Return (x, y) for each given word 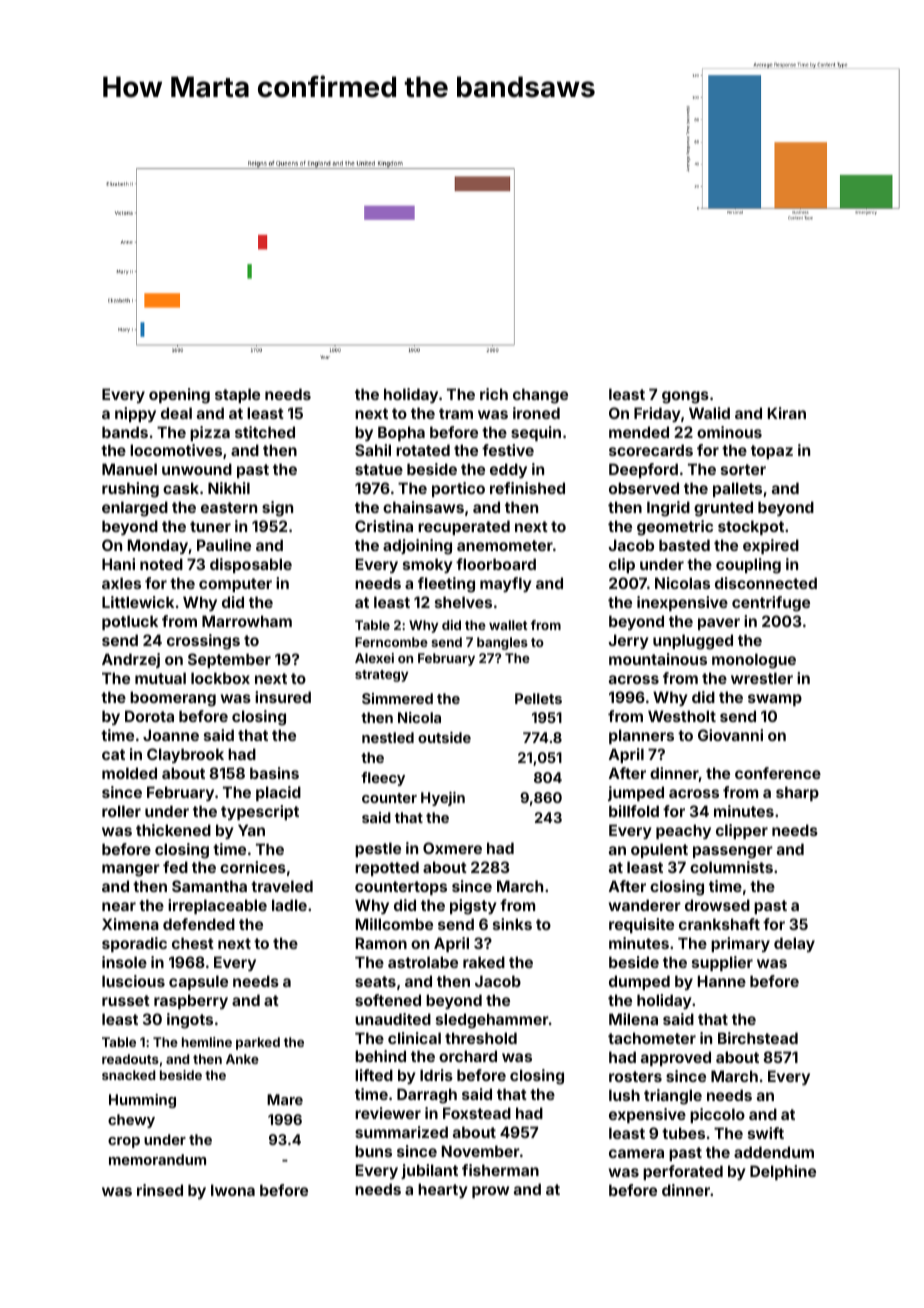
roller (121, 811)
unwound (197, 469)
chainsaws (423, 507)
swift (766, 1133)
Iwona (233, 1190)
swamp (775, 700)
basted (684, 545)
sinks (512, 924)
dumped (639, 982)
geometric (675, 528)
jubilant (429, 1171)
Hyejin (443, 799)
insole (124, 962)
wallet (508, 625)
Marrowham (247, 621)
